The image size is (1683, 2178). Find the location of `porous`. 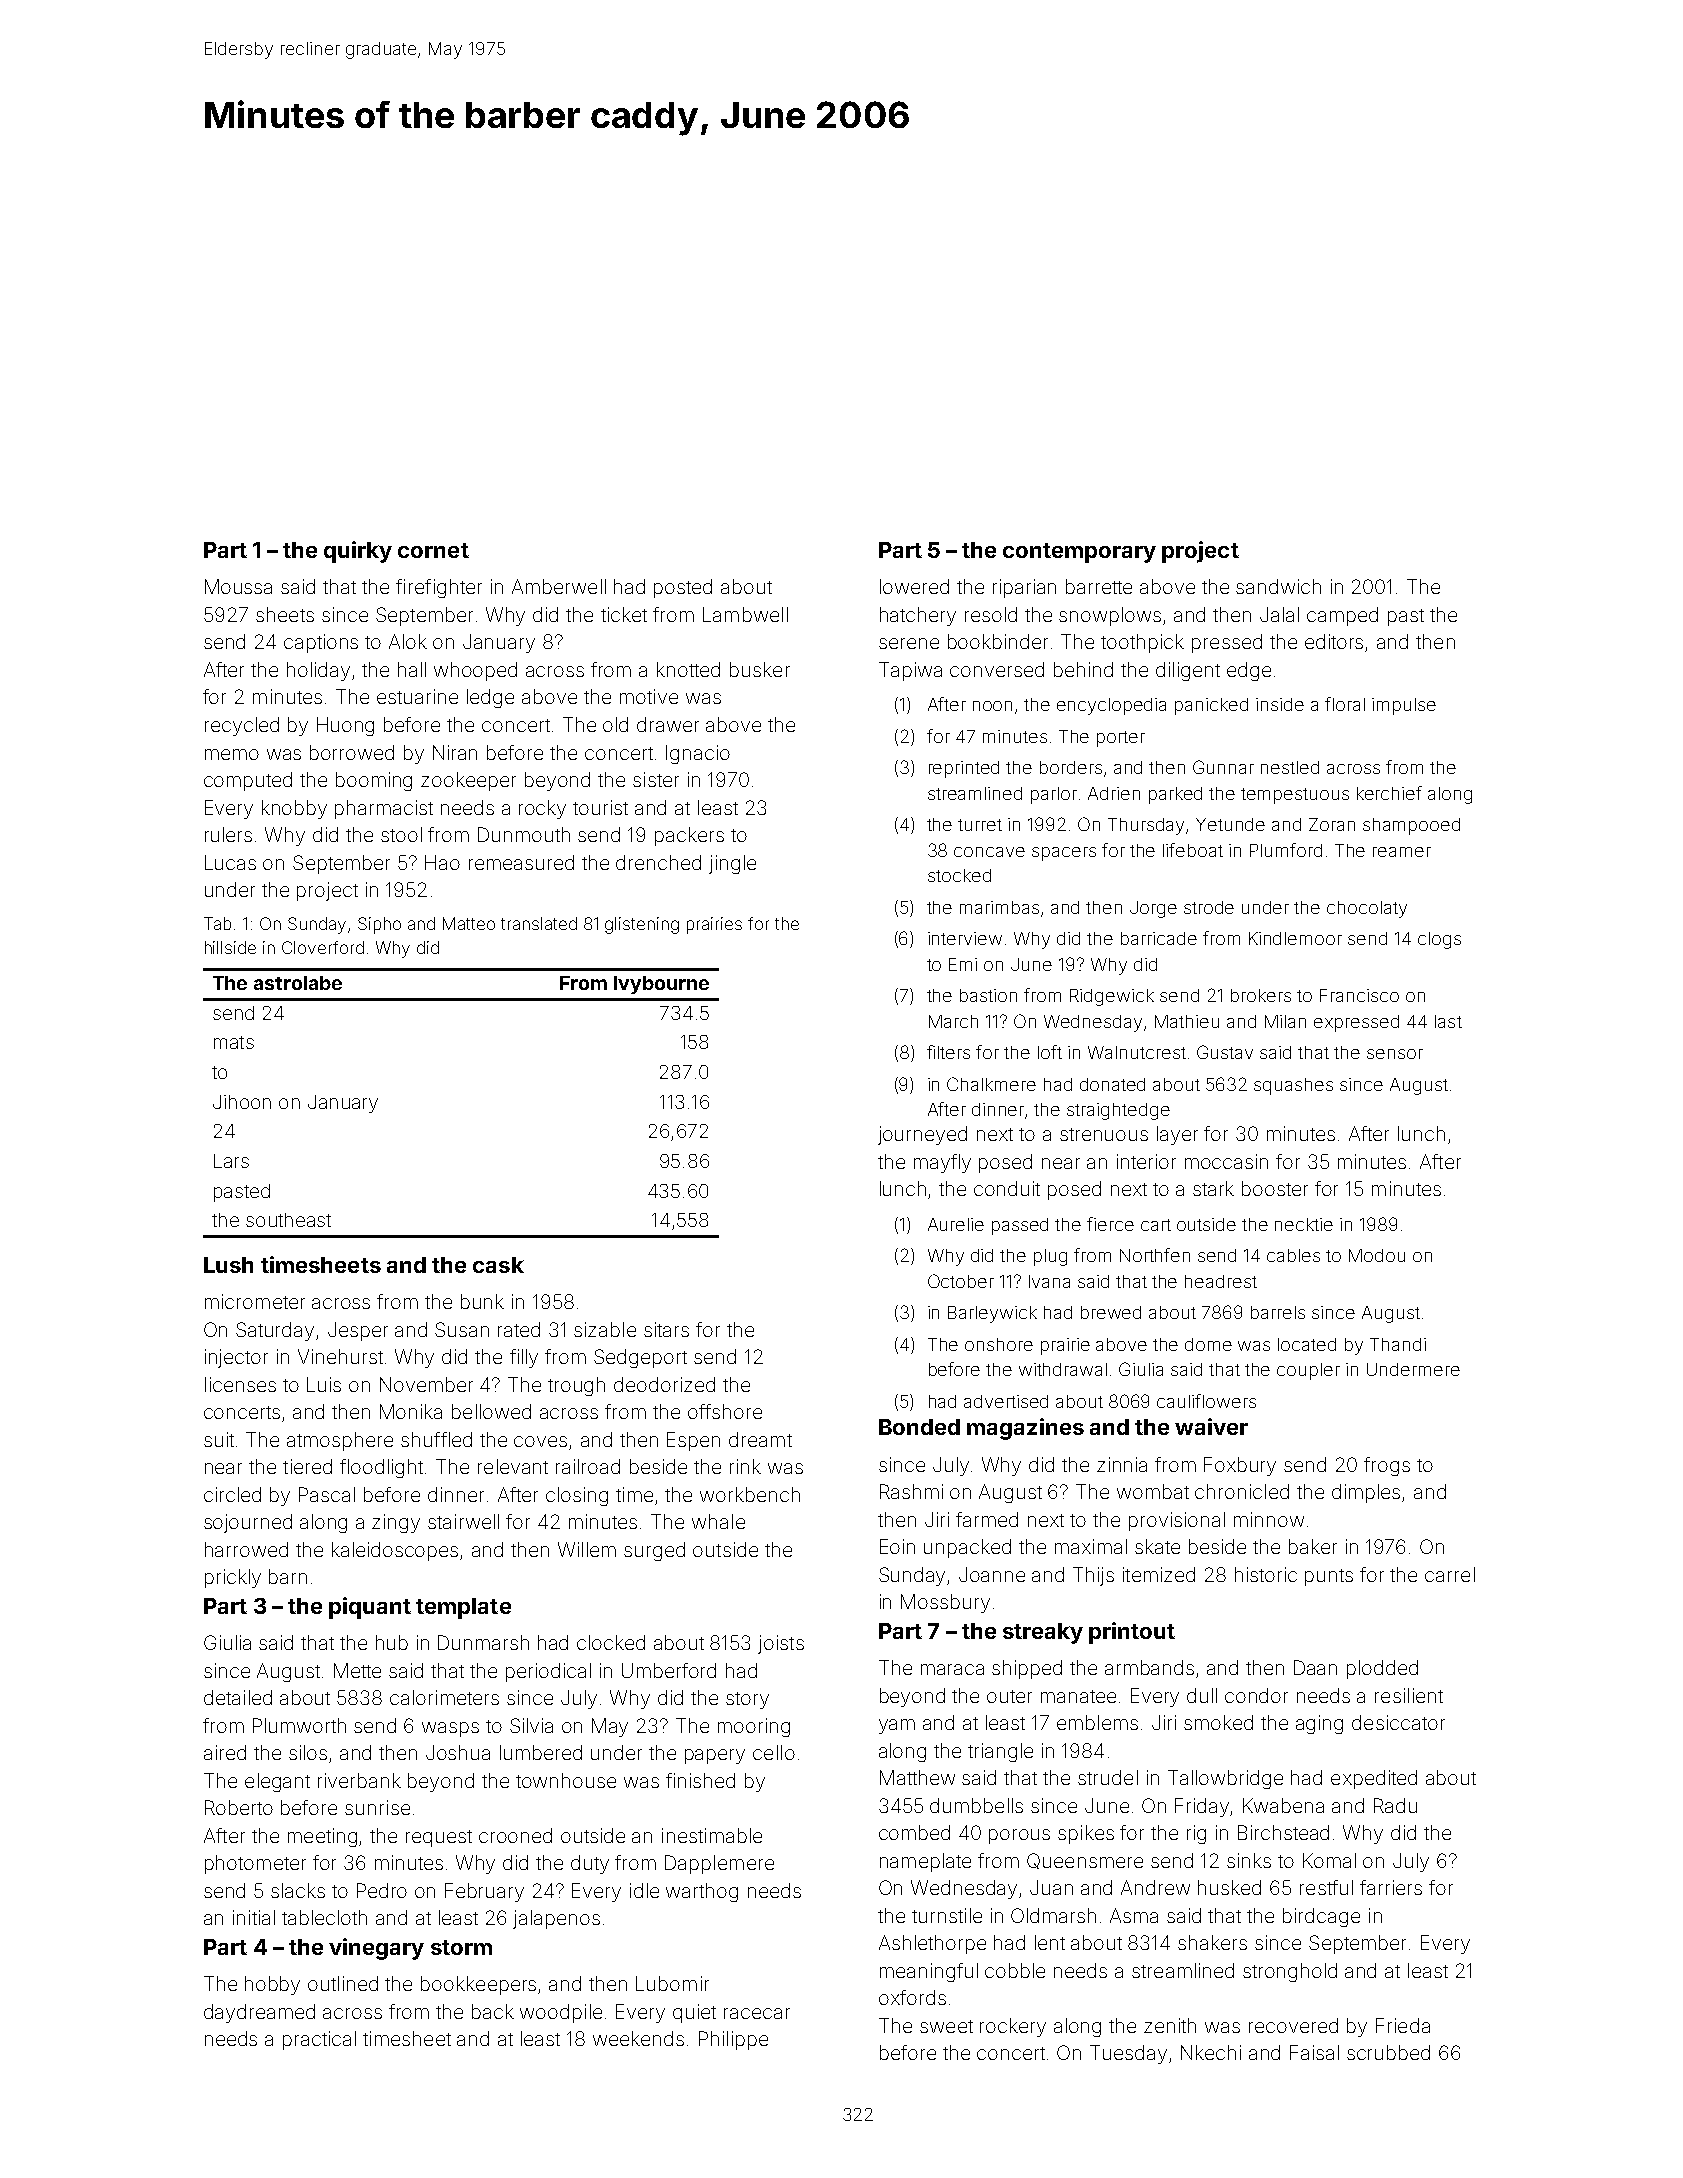

porous is located at coordinates (1019, 1836).
